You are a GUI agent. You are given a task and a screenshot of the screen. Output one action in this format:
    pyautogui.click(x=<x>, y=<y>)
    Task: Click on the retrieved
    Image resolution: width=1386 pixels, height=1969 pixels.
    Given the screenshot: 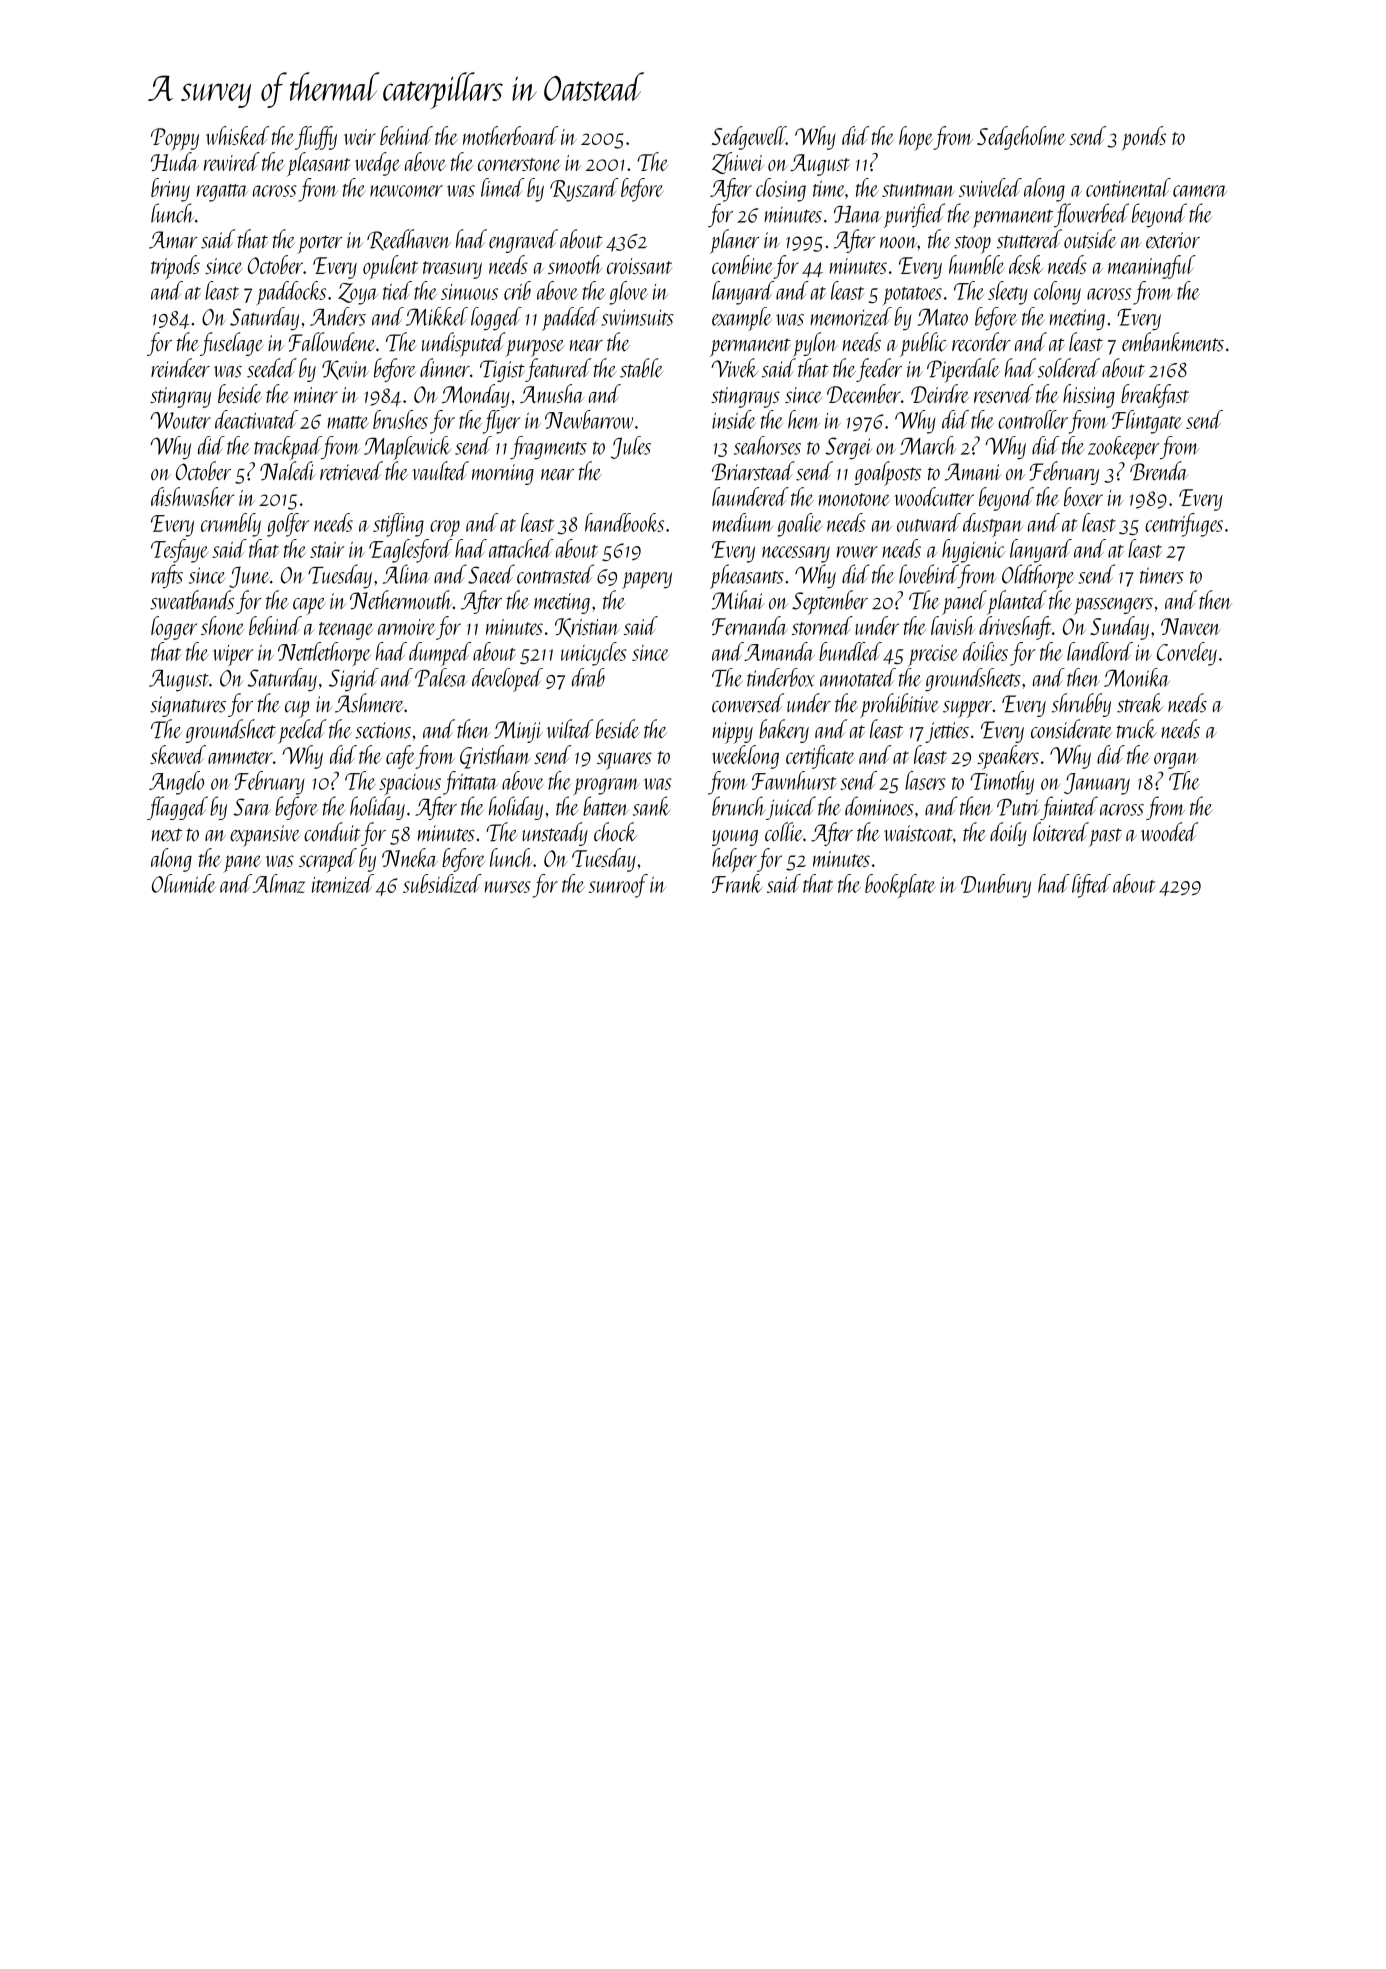 What is the action you would take?
    pyautogui.click(x=351, y=471)
